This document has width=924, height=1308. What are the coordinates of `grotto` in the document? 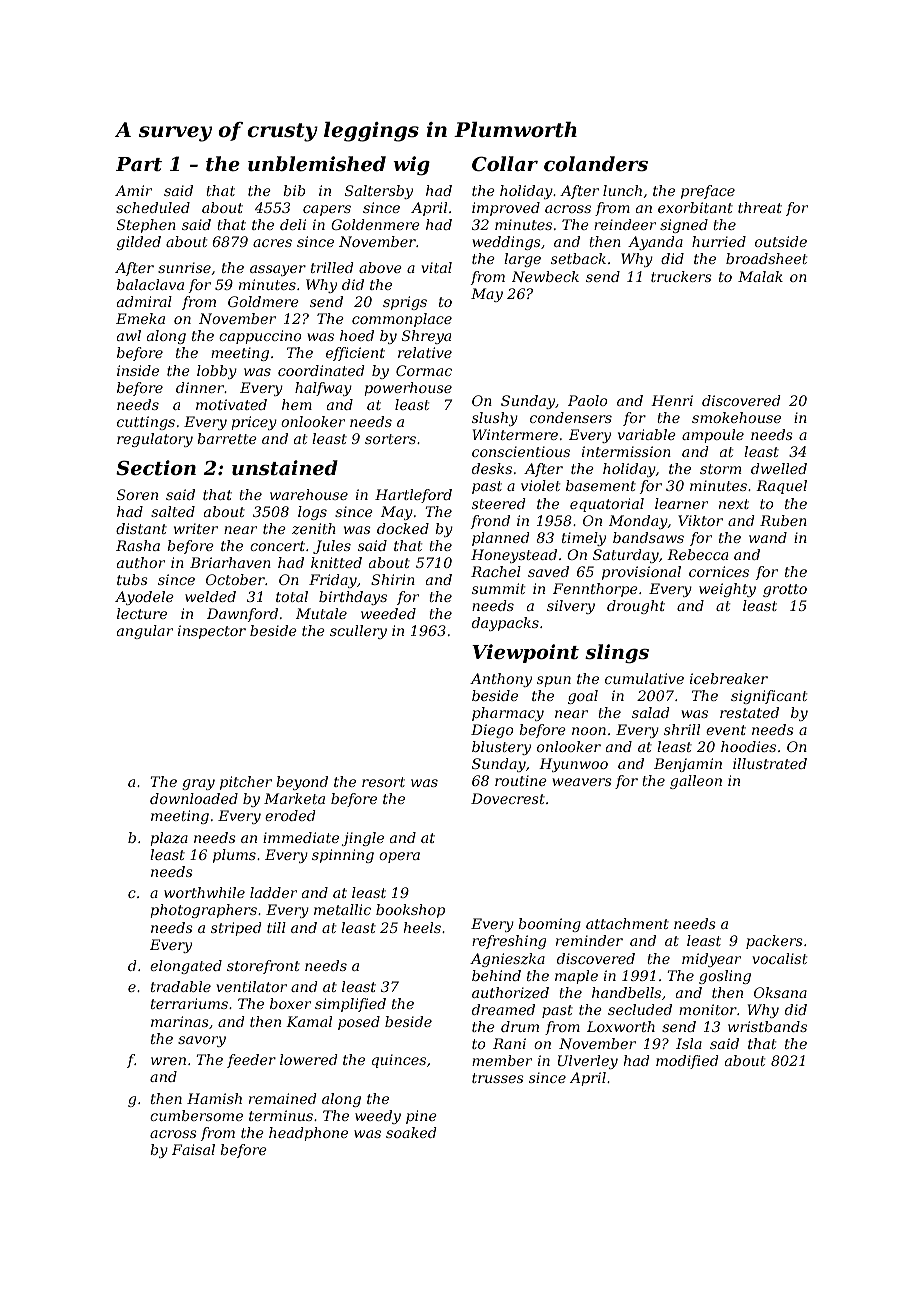 It's located at (785, 590).
